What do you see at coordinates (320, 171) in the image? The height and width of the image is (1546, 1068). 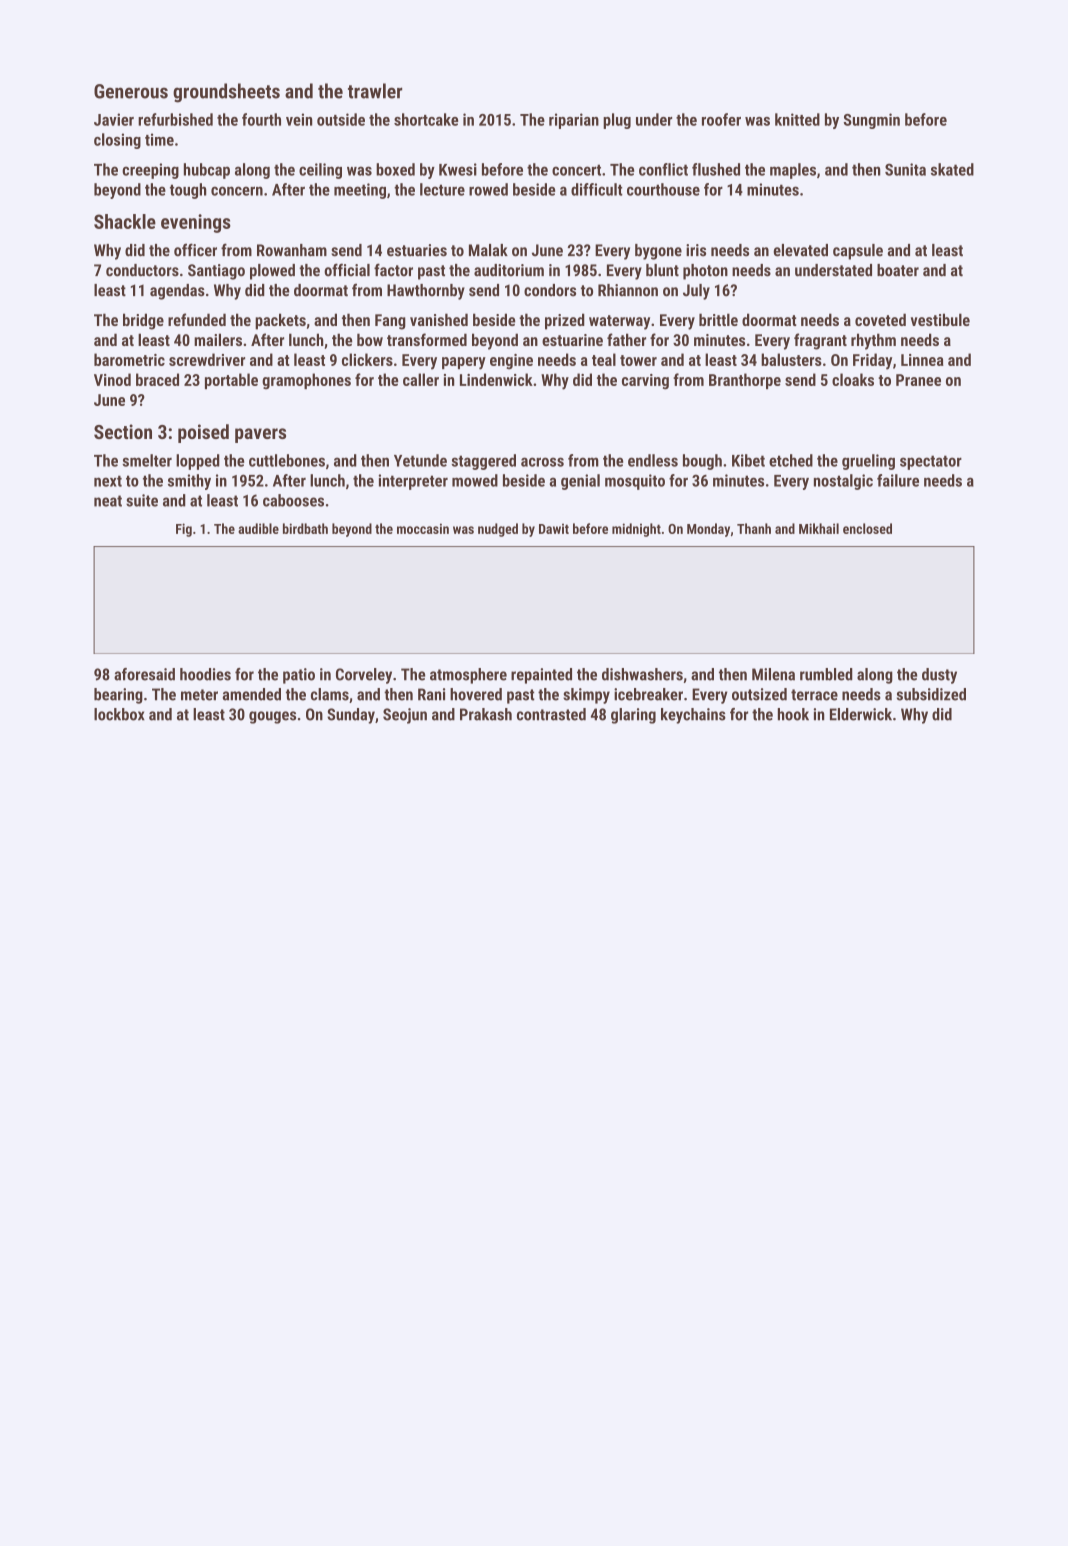 I see `ceiling` at bounding box center [320, 171].
